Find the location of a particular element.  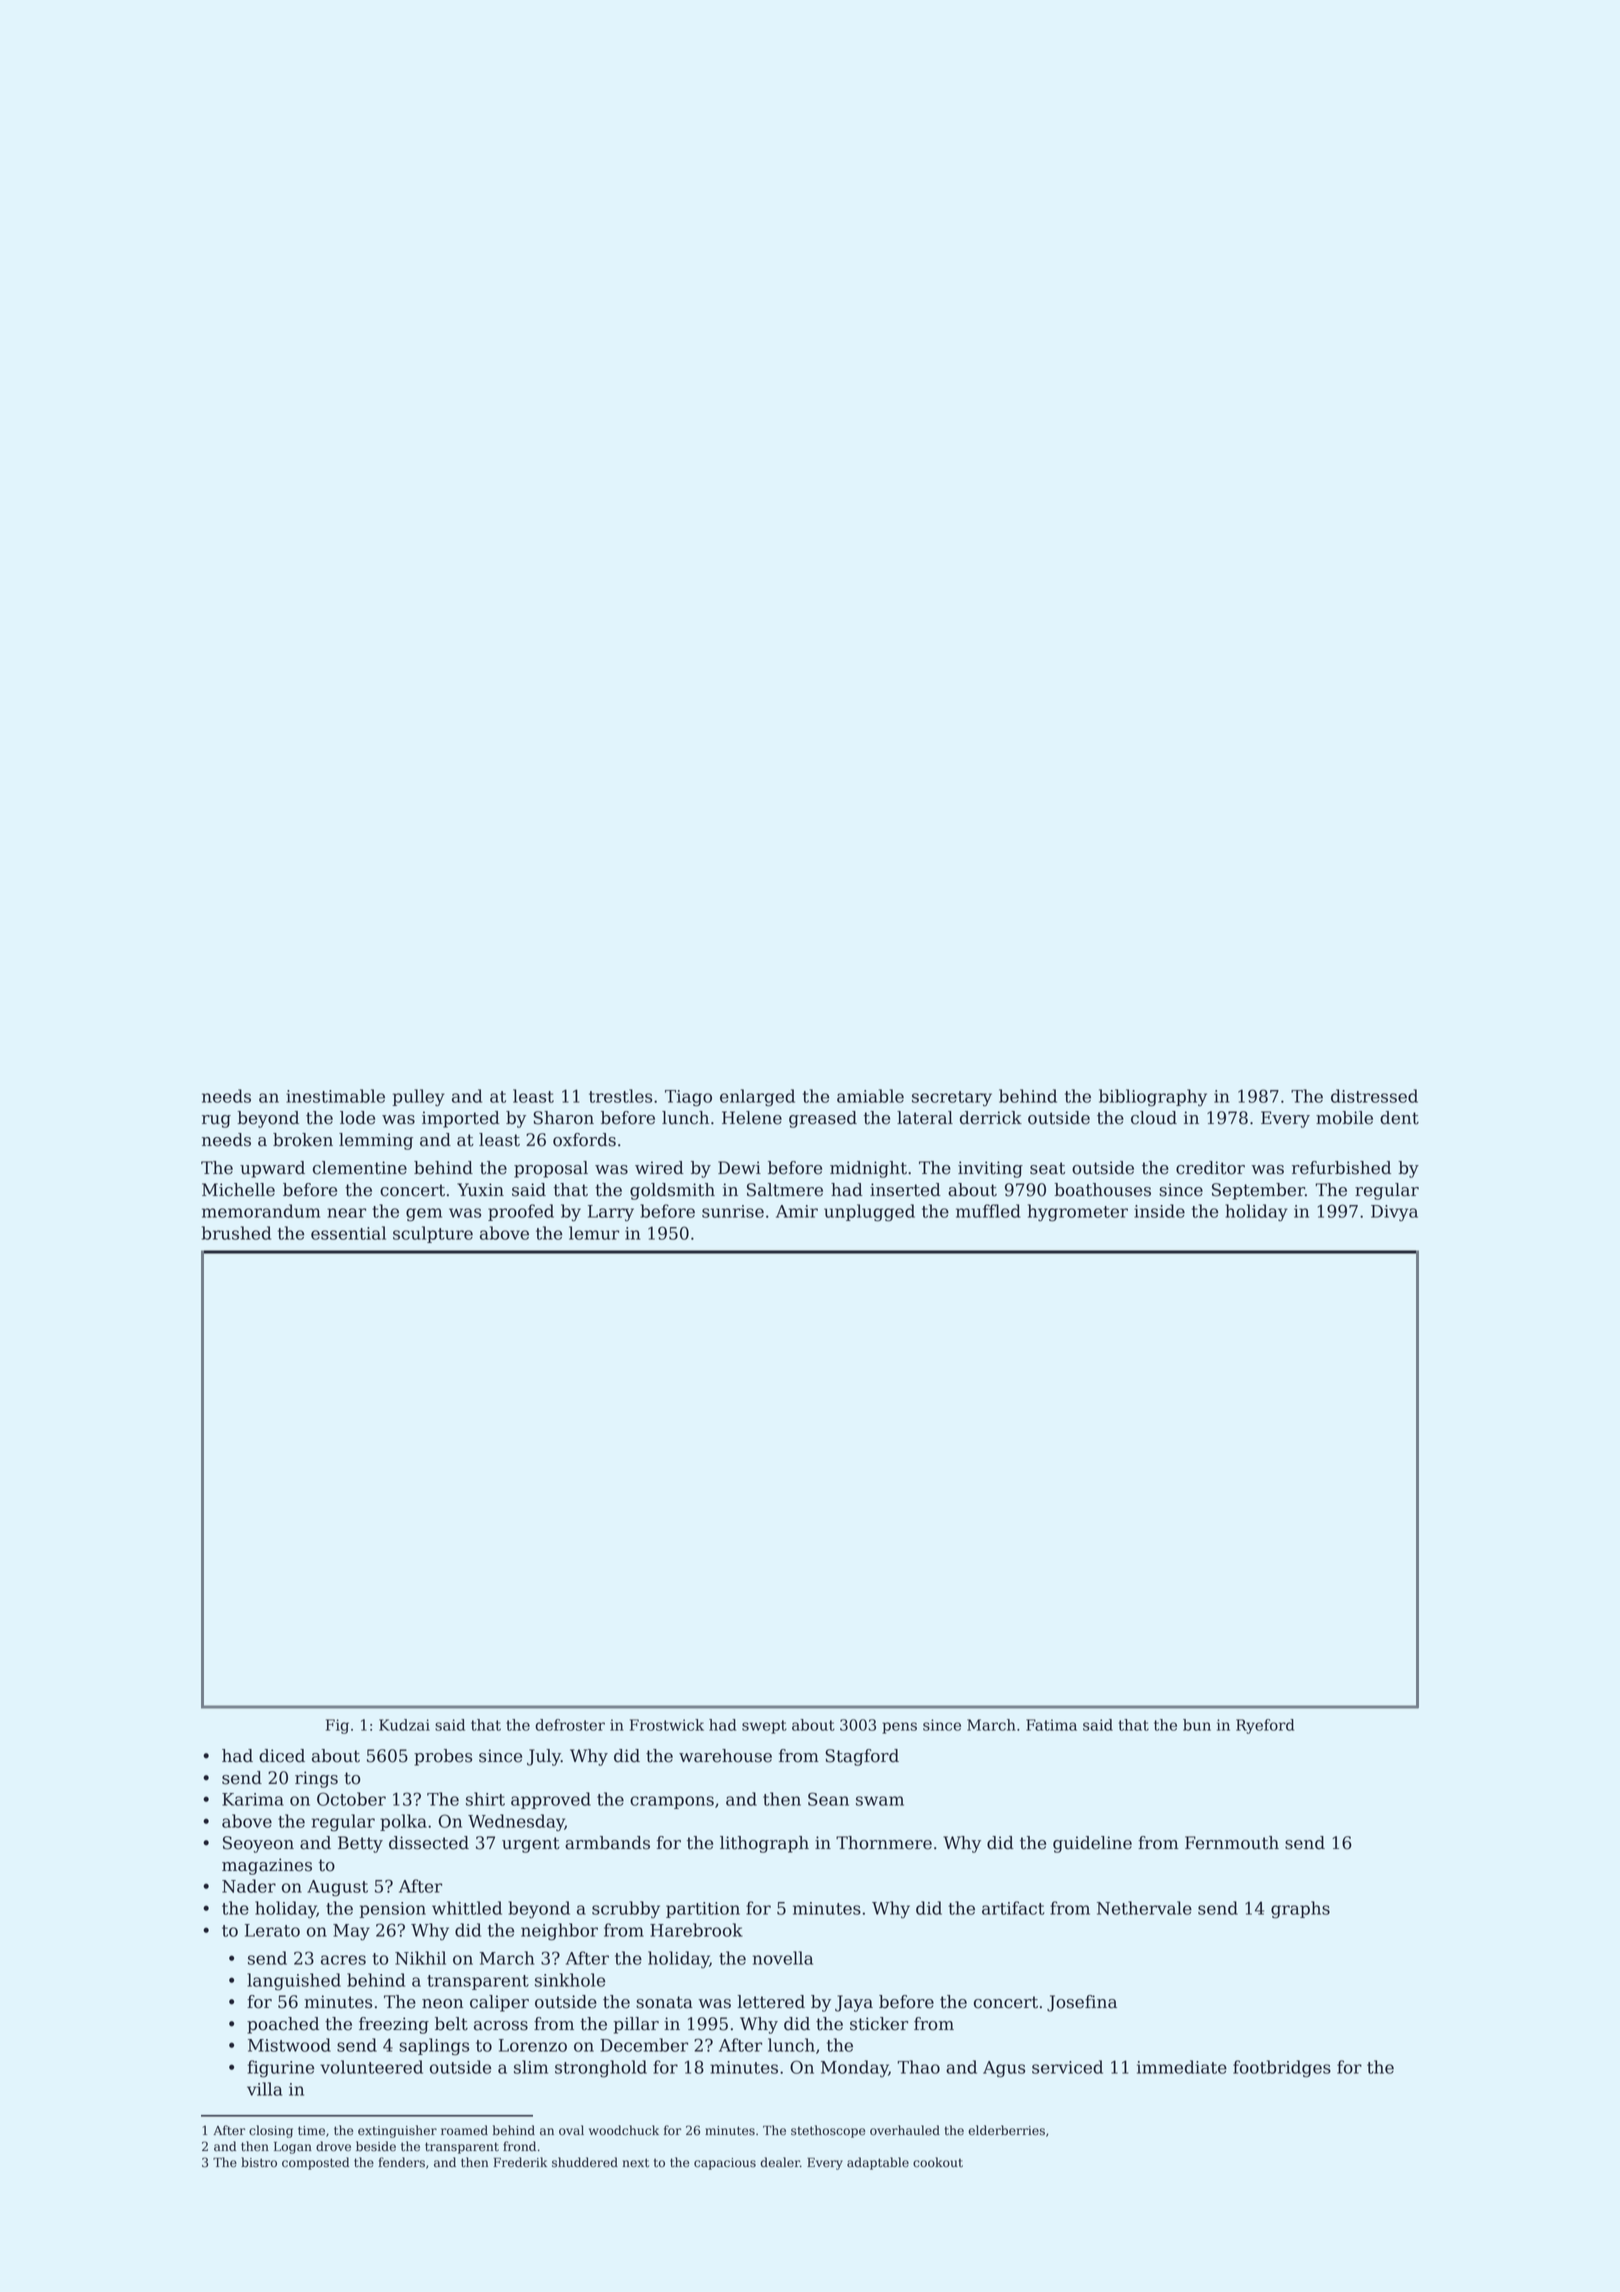

inestimable is located at coordinates (335, 1096).
